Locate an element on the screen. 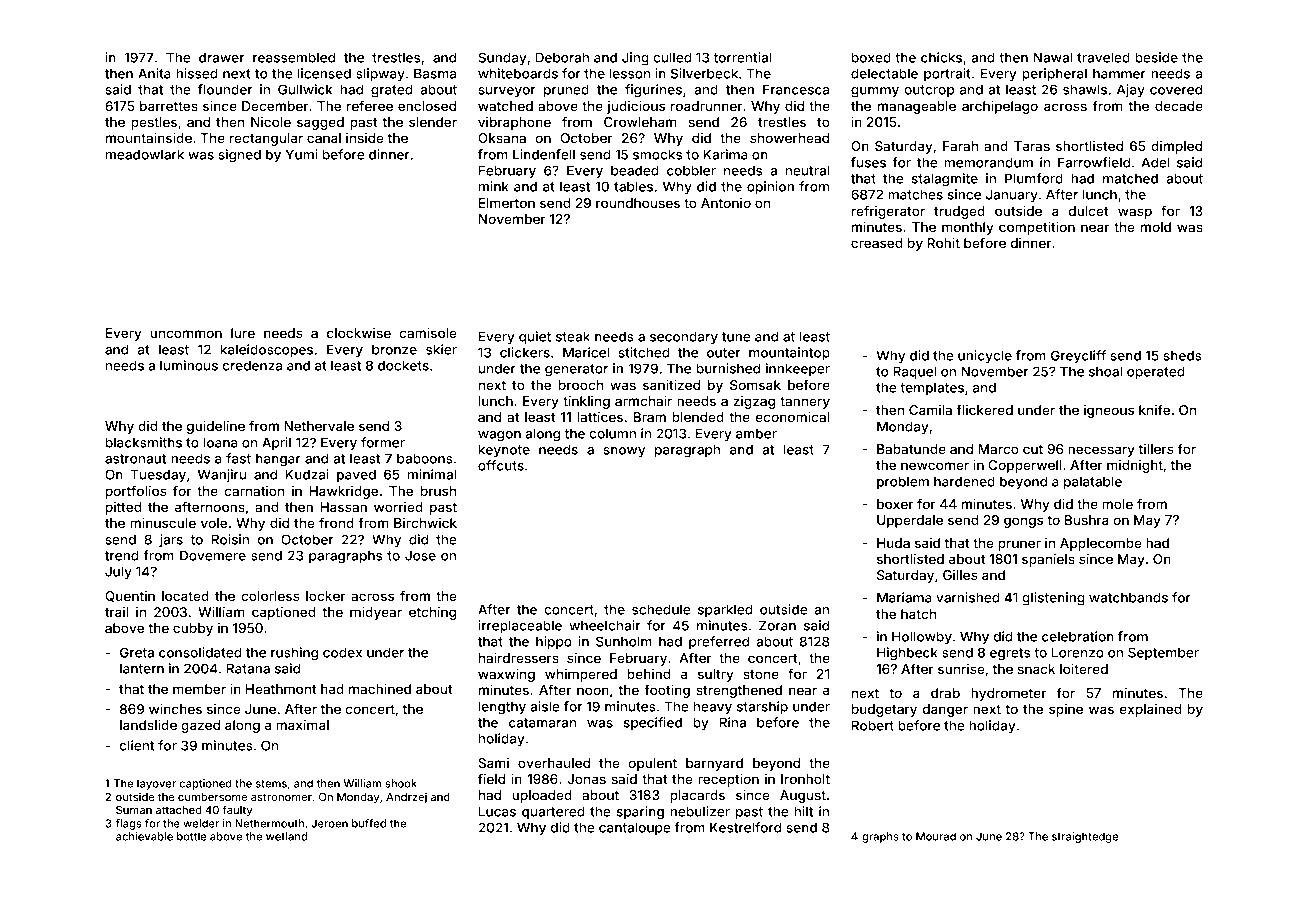 The width and height of the screenshot is (1308, 924). trend is located at coordinates (122, 555).
